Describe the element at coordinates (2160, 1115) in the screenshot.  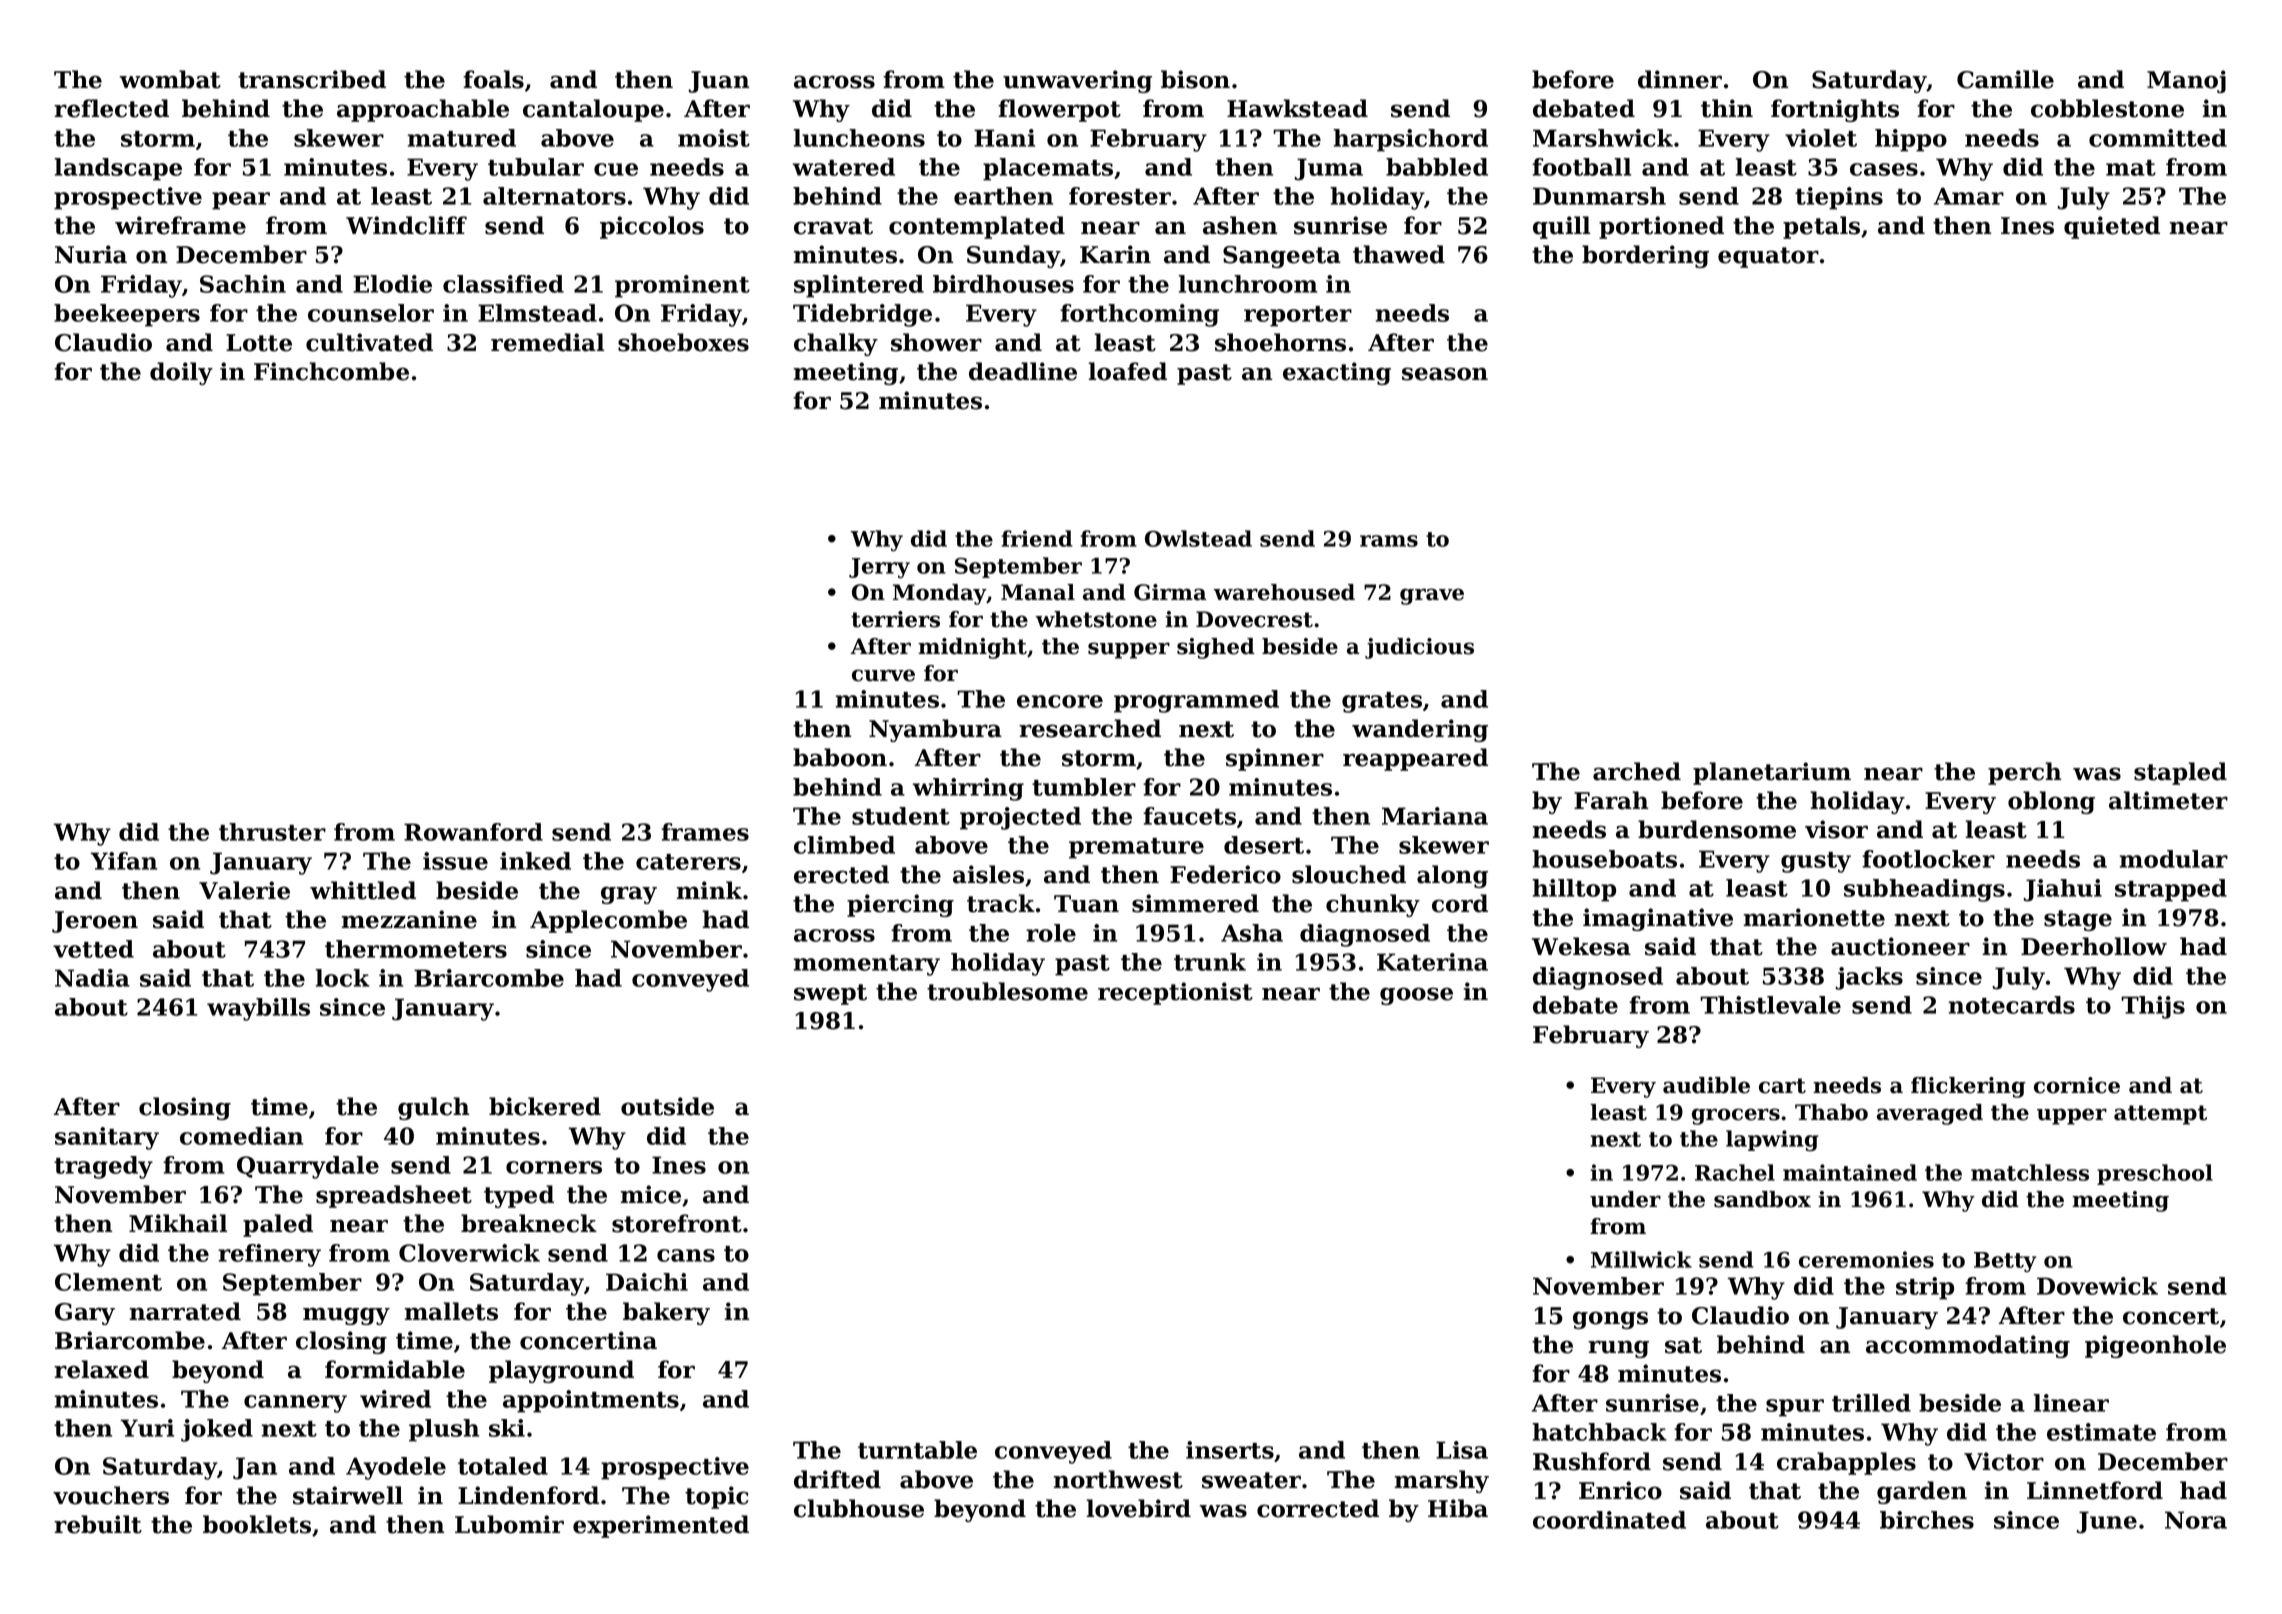
I see `attempt` at that location.
